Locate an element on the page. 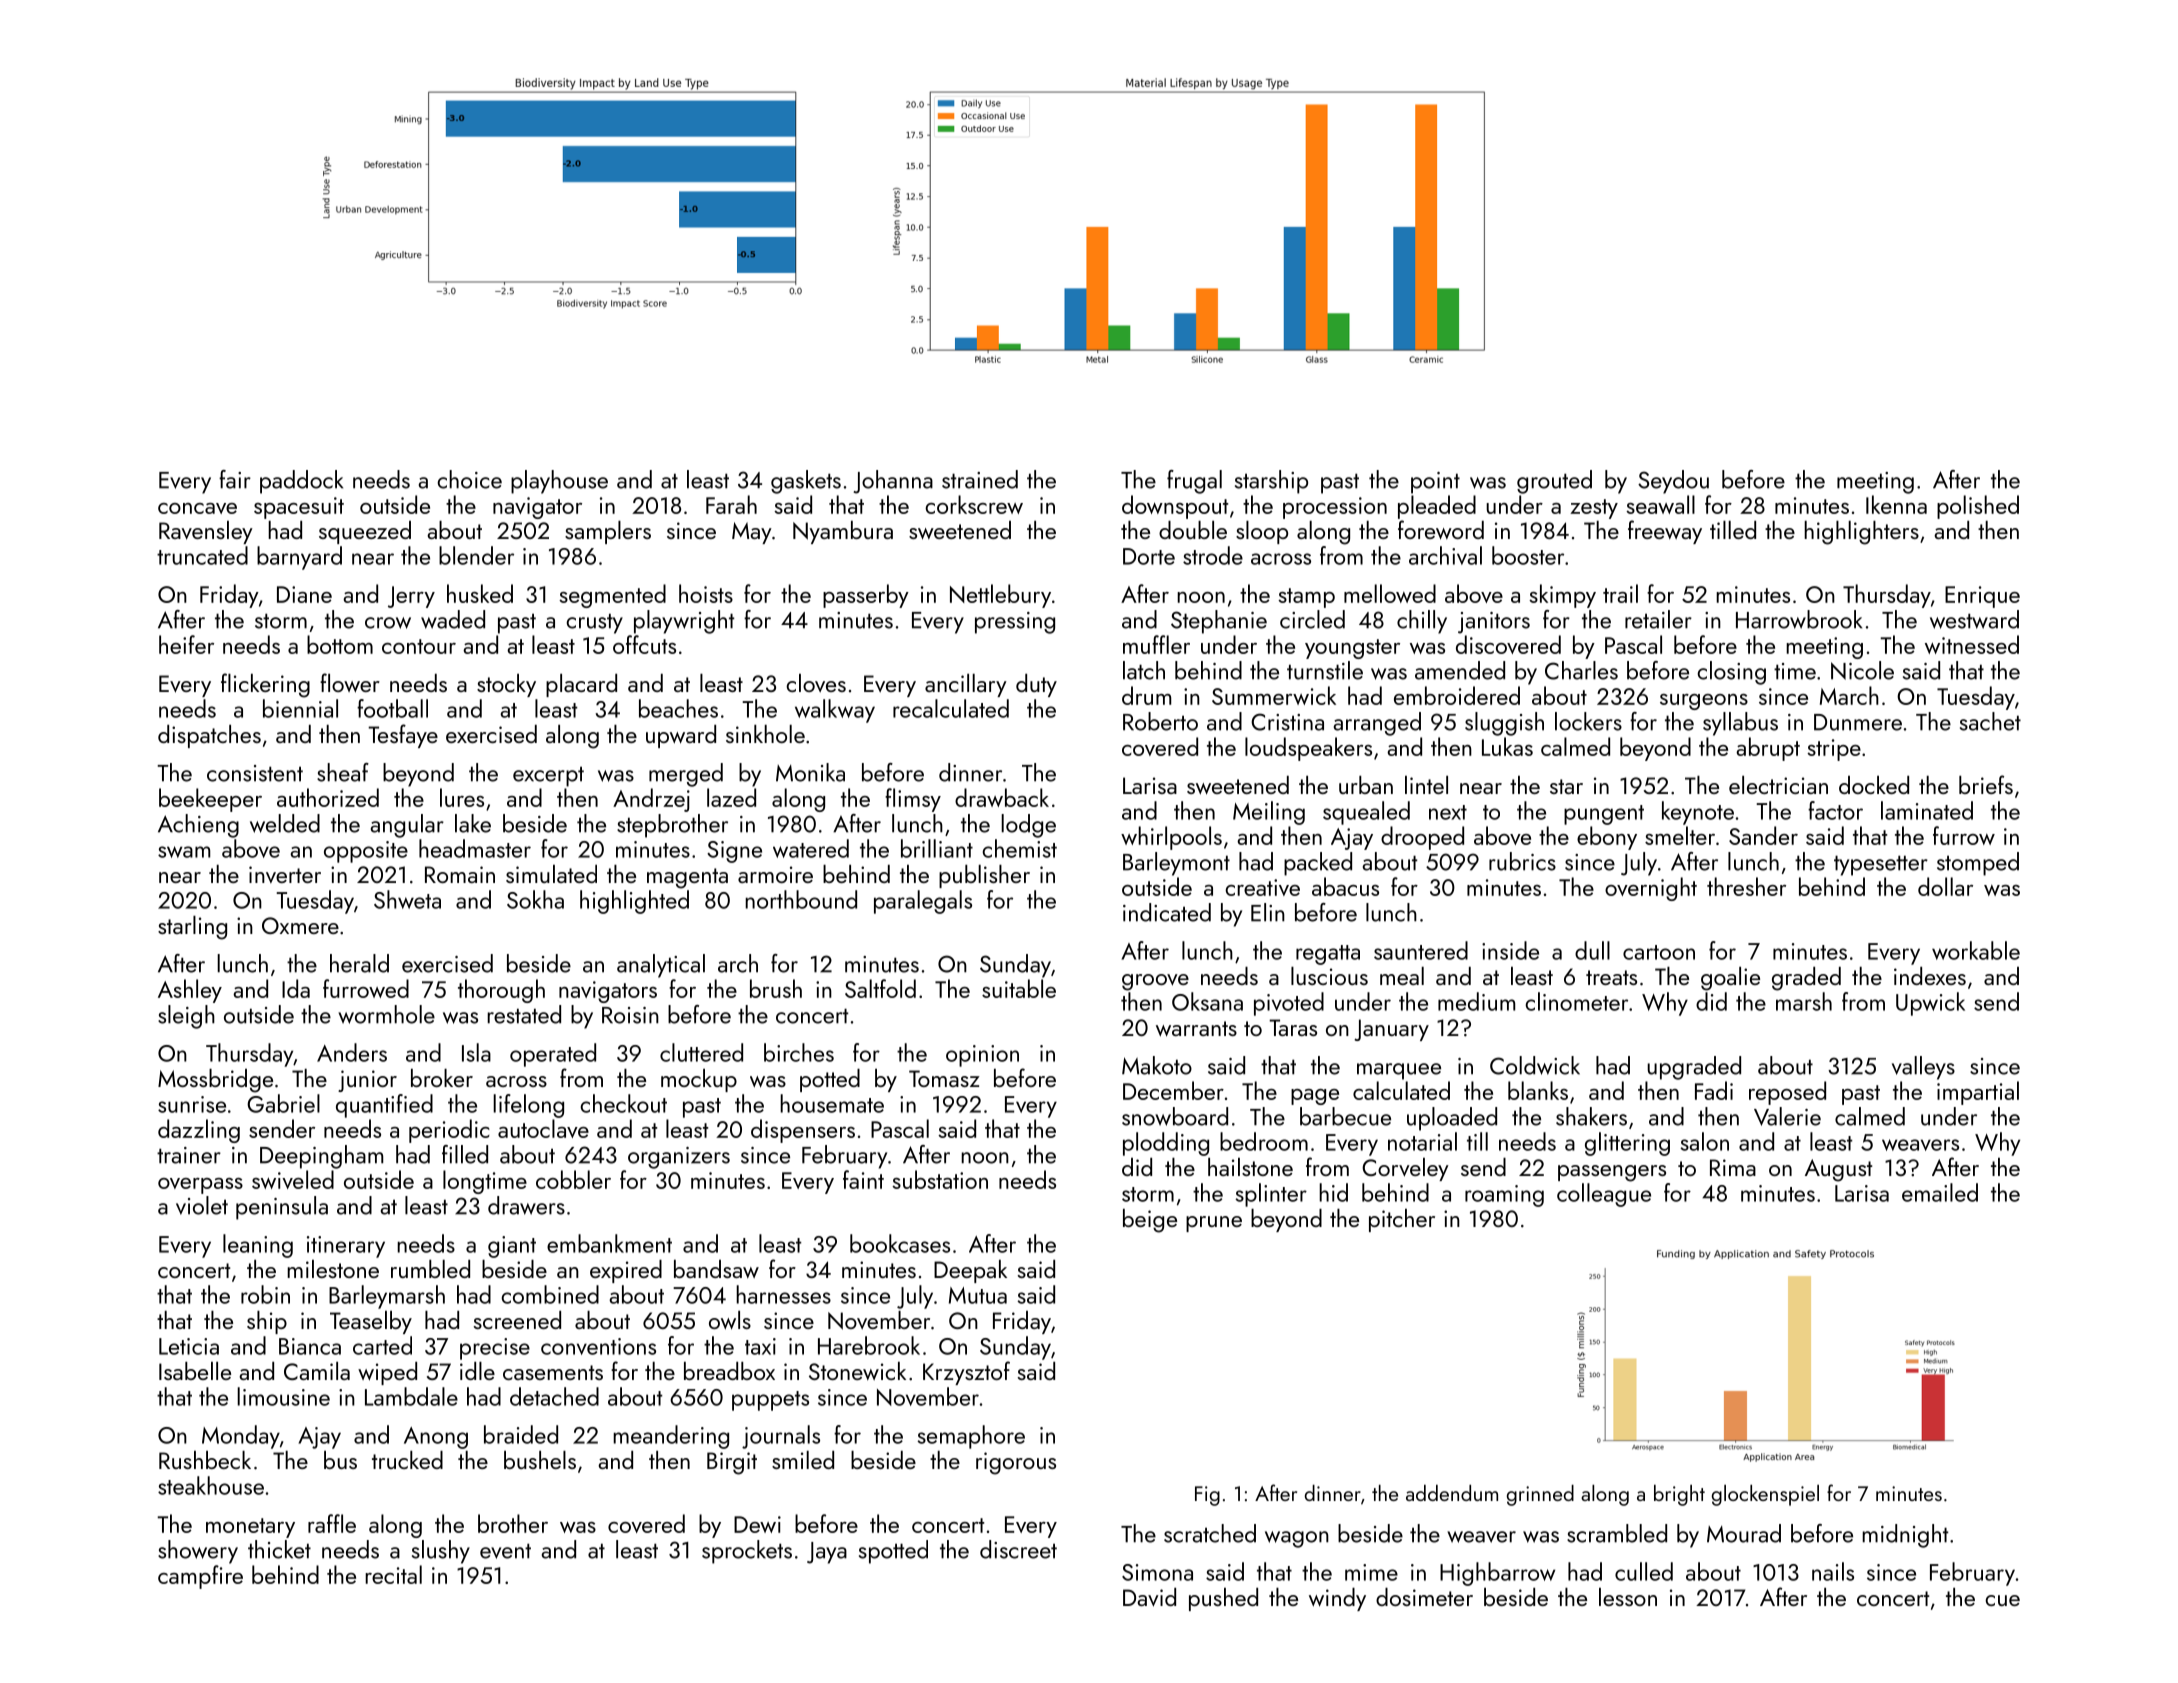  Ikenna is located at coordinates (1896, 504).
